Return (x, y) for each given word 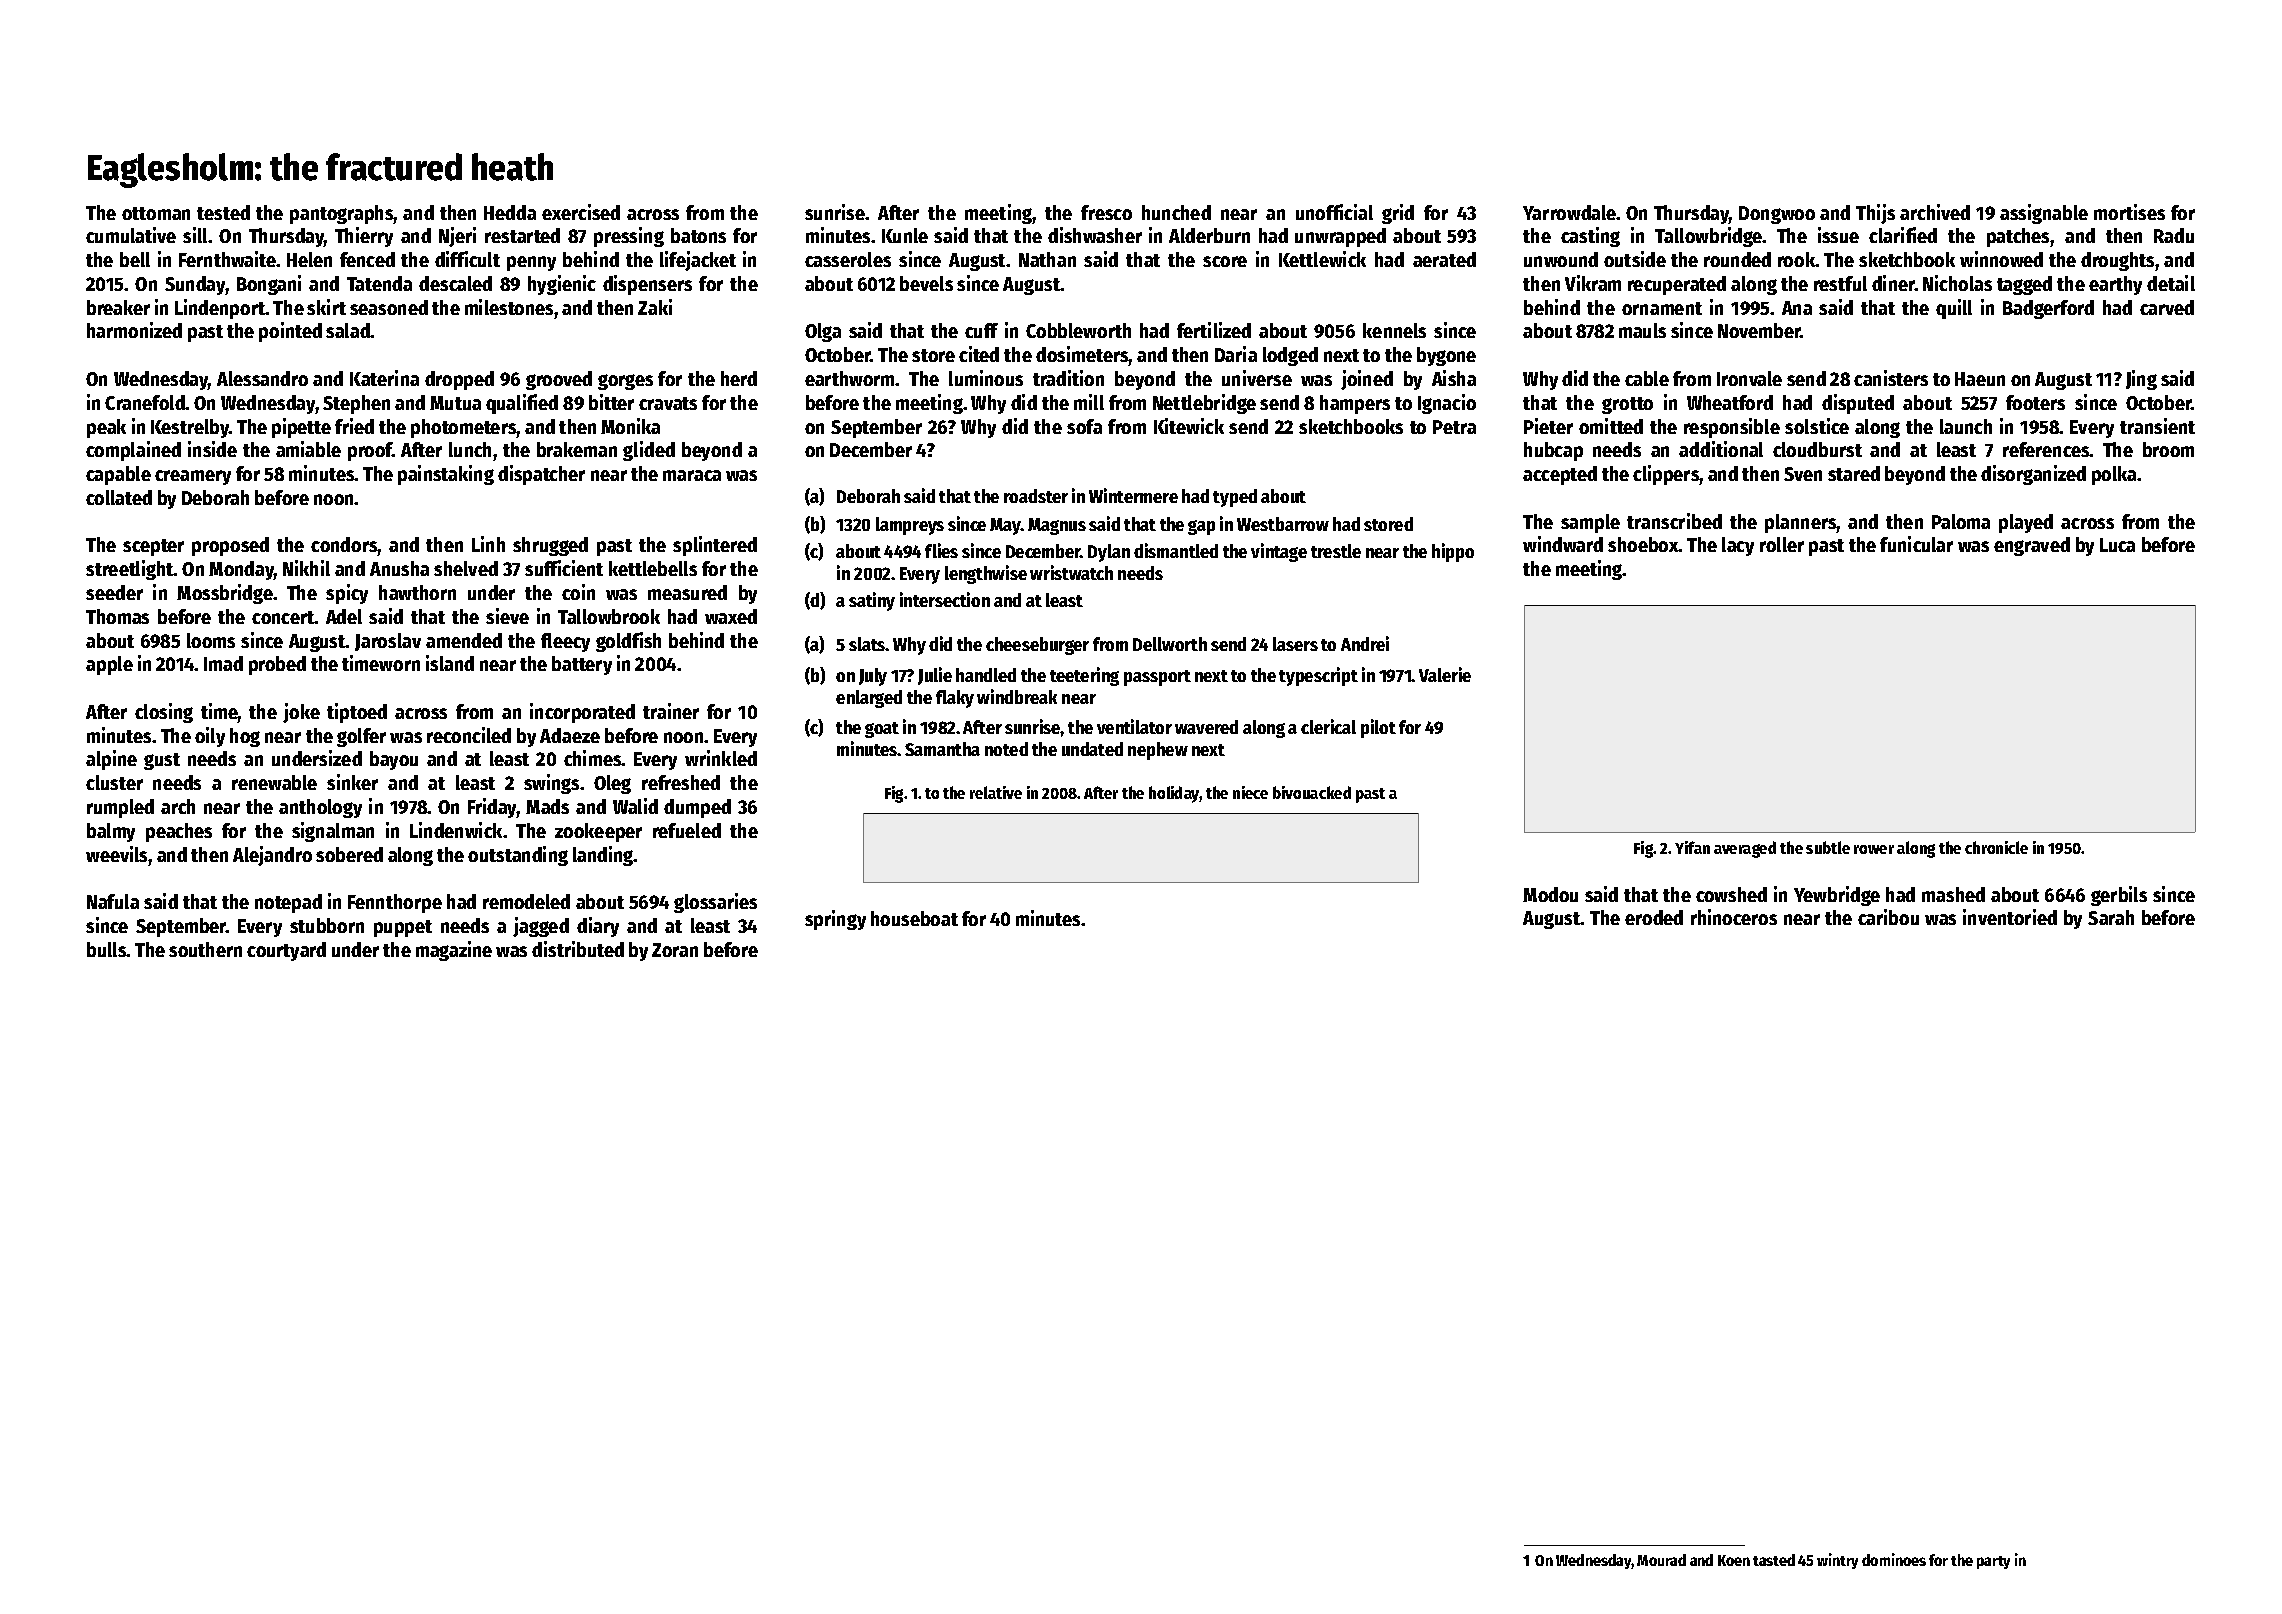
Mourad (1661, 1560)
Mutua (455, 403)
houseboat (914, 918)
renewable (274, 782)
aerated (1444, 259)
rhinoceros (1734, 917)
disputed (1858, 404)
